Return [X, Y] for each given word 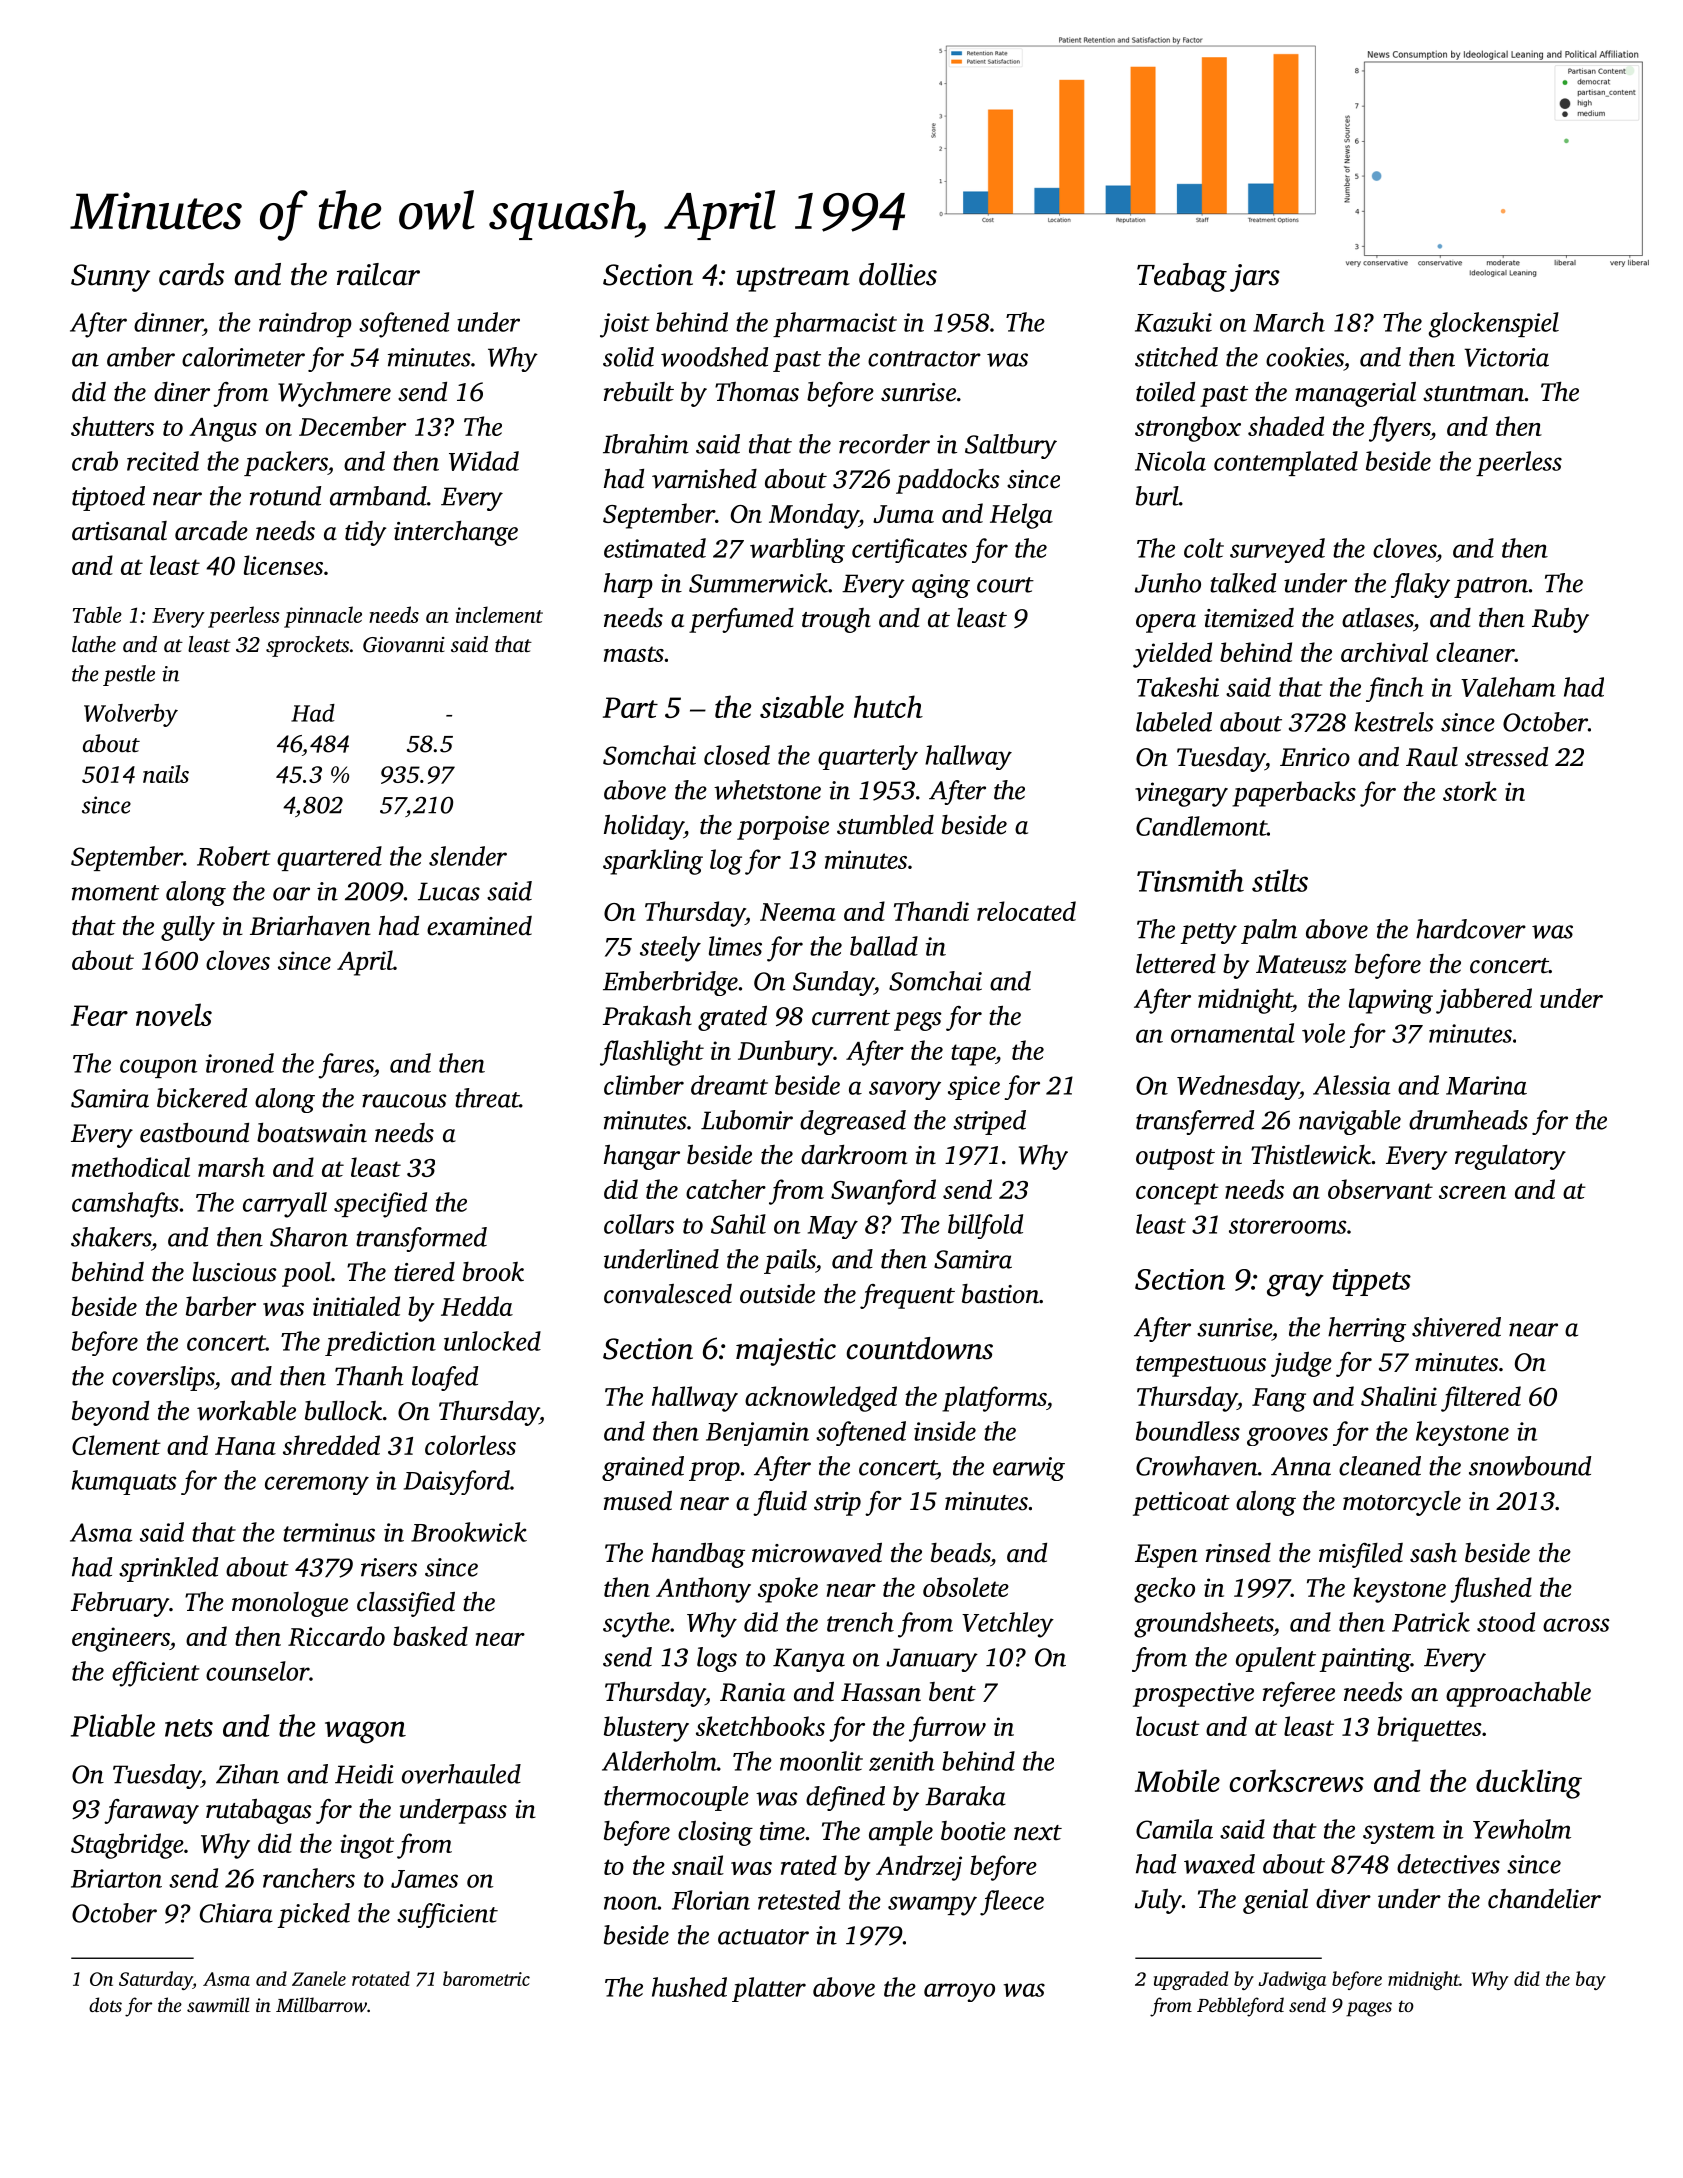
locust [1168, 1726]
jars [1255, 278]
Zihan [247, 1774]
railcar [378, 274]
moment [115, 893]
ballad [884, 946]
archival [1384, 652]
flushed [1491, 1590]
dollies [898, 274]
